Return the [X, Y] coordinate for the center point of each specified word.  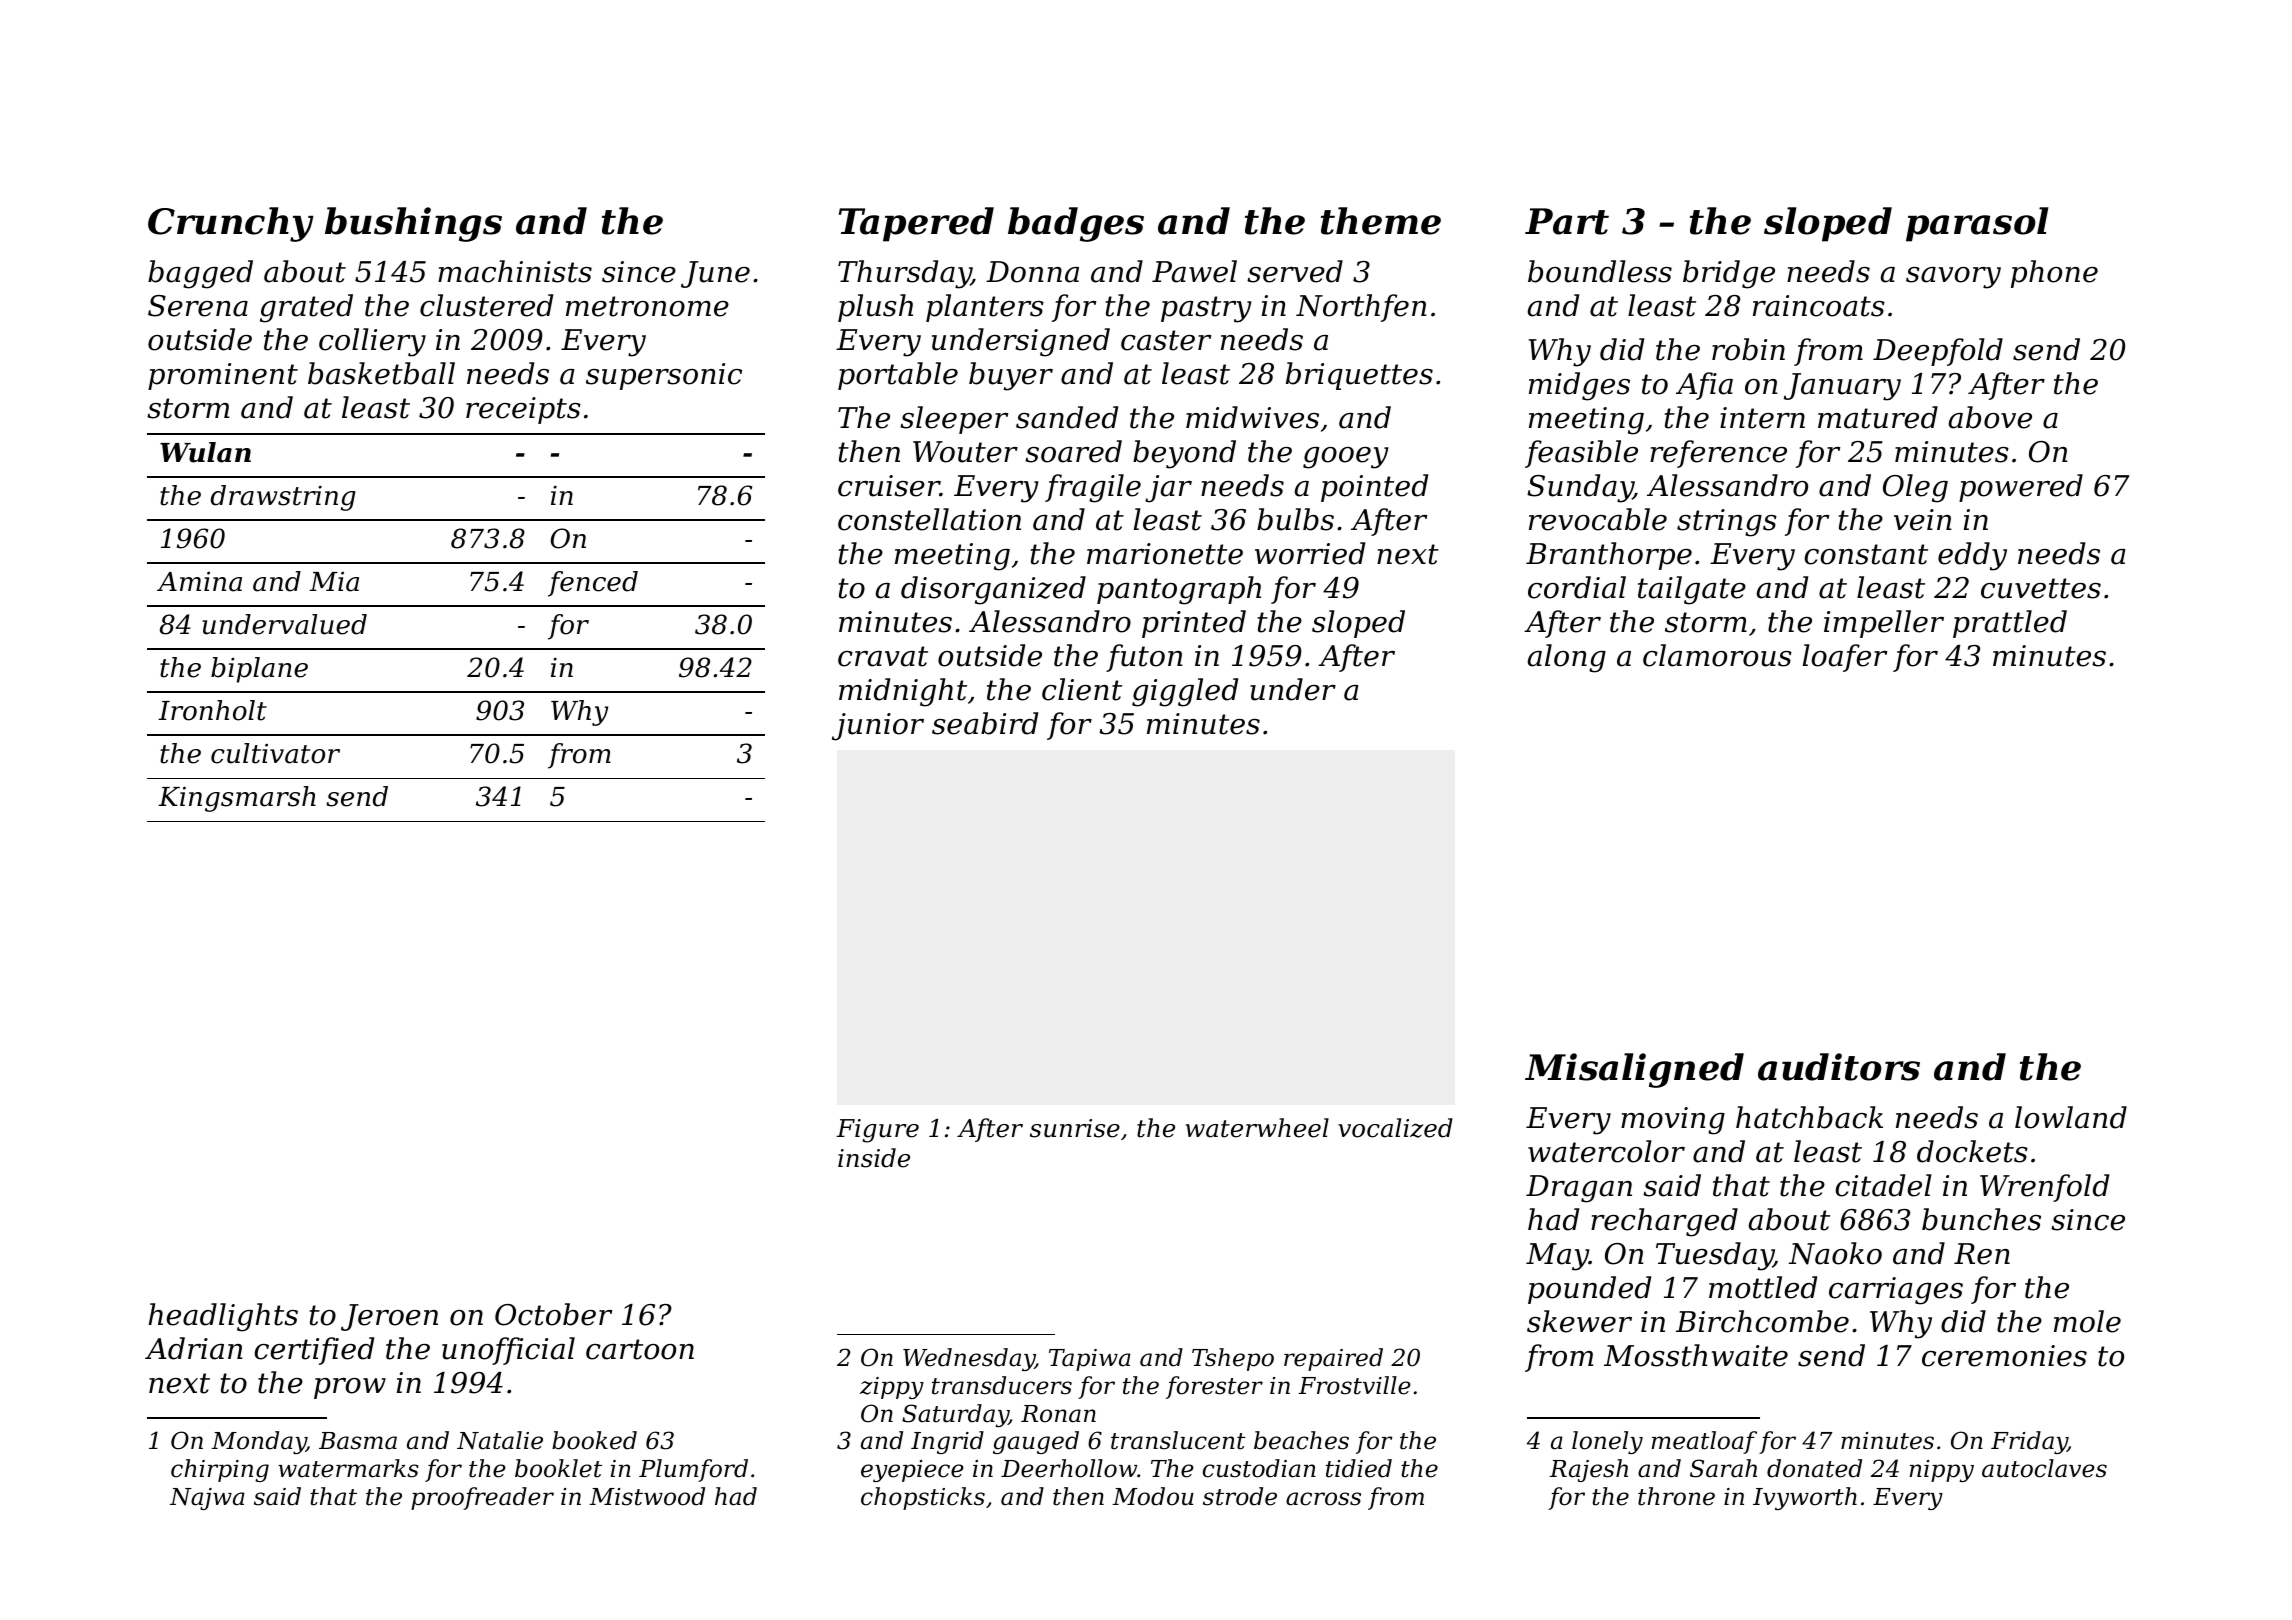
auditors [1839, 1067]
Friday [2029, 1442]
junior [878, 727]
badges [1076, 224]
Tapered [916, 224]
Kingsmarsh [237, 799]
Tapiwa [1090, 1360]
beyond [1184, 454]
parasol [1977, 224]
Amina [199, 582]
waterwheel [1257, 1128]
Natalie [500, 1440]
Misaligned [1634, 1070]
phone [2054, 274]
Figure [877, 1131]
